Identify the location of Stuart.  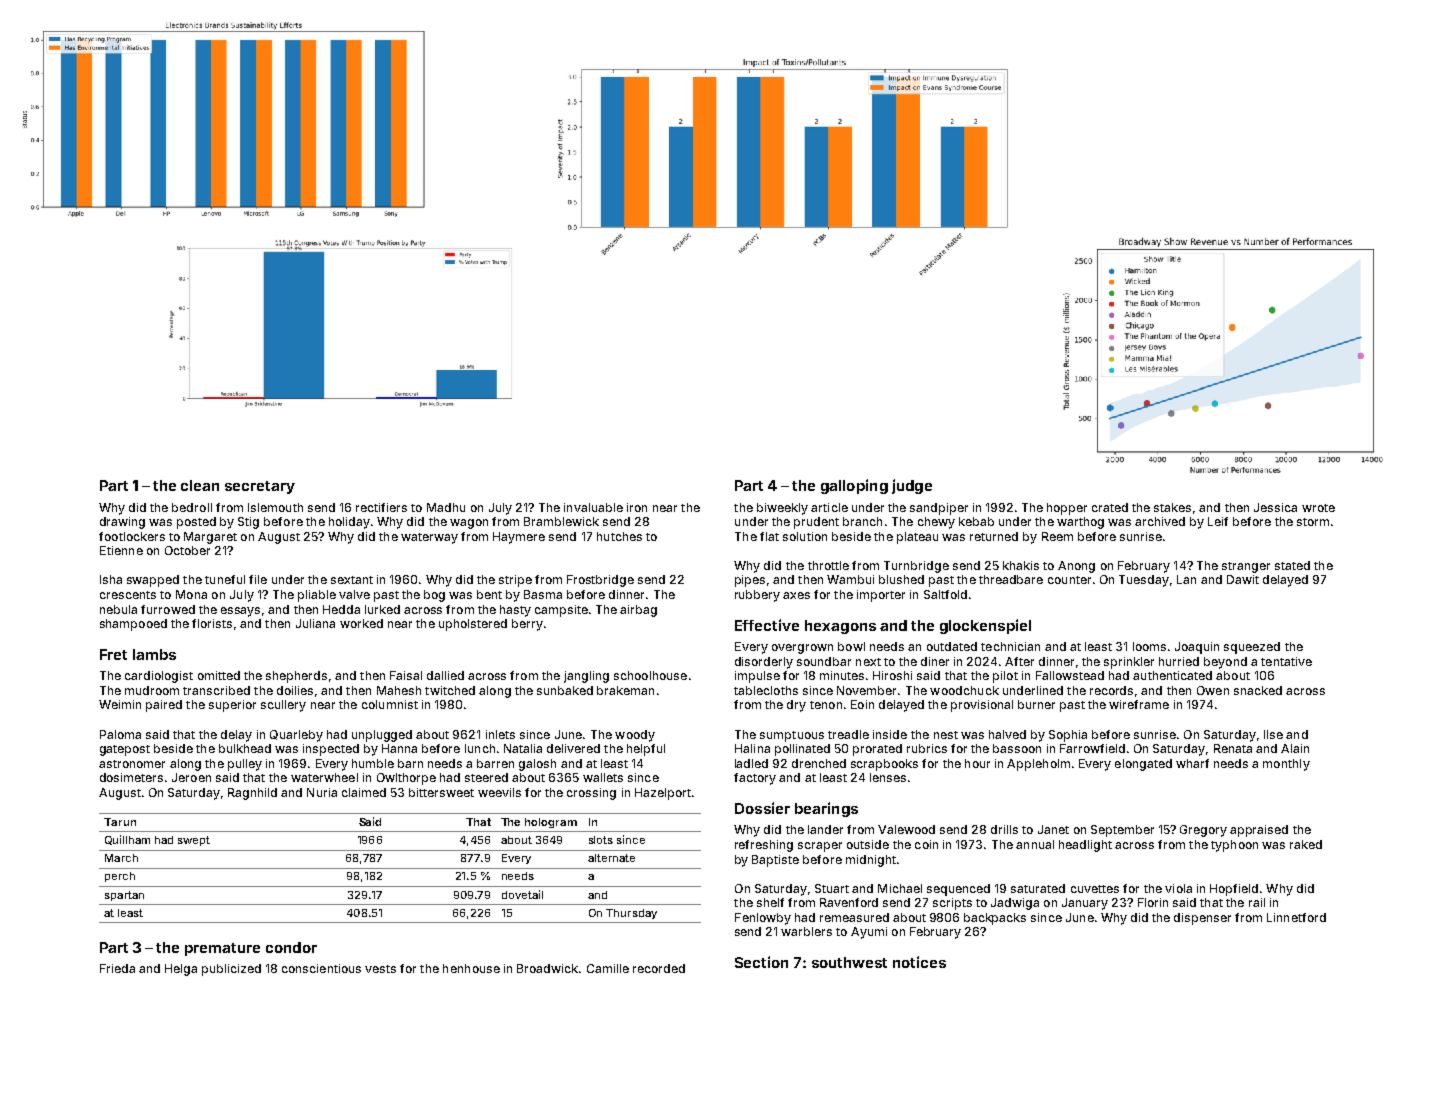
(832, 888).
